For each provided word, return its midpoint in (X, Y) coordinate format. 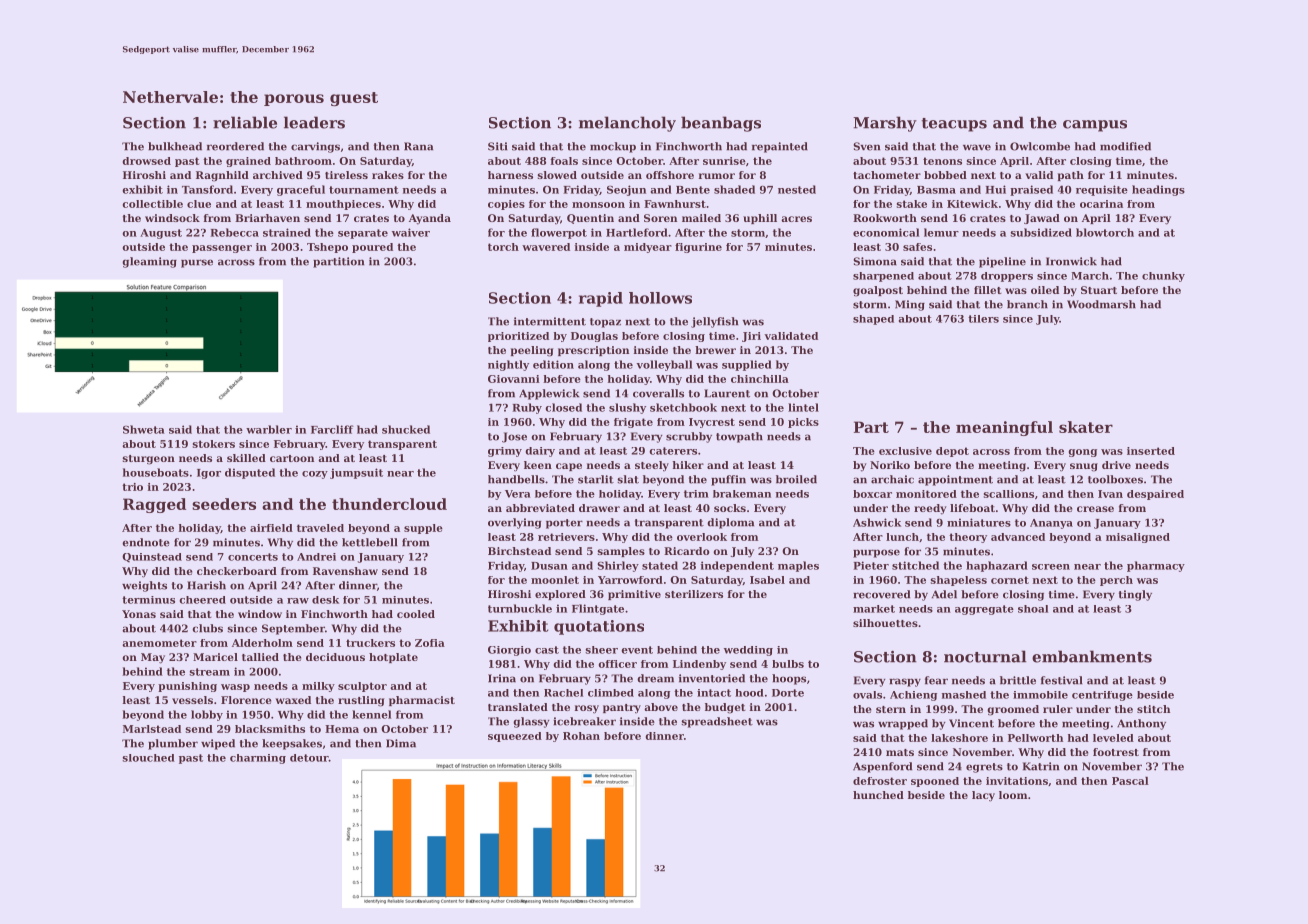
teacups (954, 125)
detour (309, 758)
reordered (235, 146)
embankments (1092, 656)
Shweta (144, 429)
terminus (148, 600)
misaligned (1138, 538)
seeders (224, 504)
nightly (508, 365)
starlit (596, 479)
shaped (873, 320)
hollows (660, 298)
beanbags (721, 124)
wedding (748, 651)
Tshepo (327, 248)
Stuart (1099, 290)
